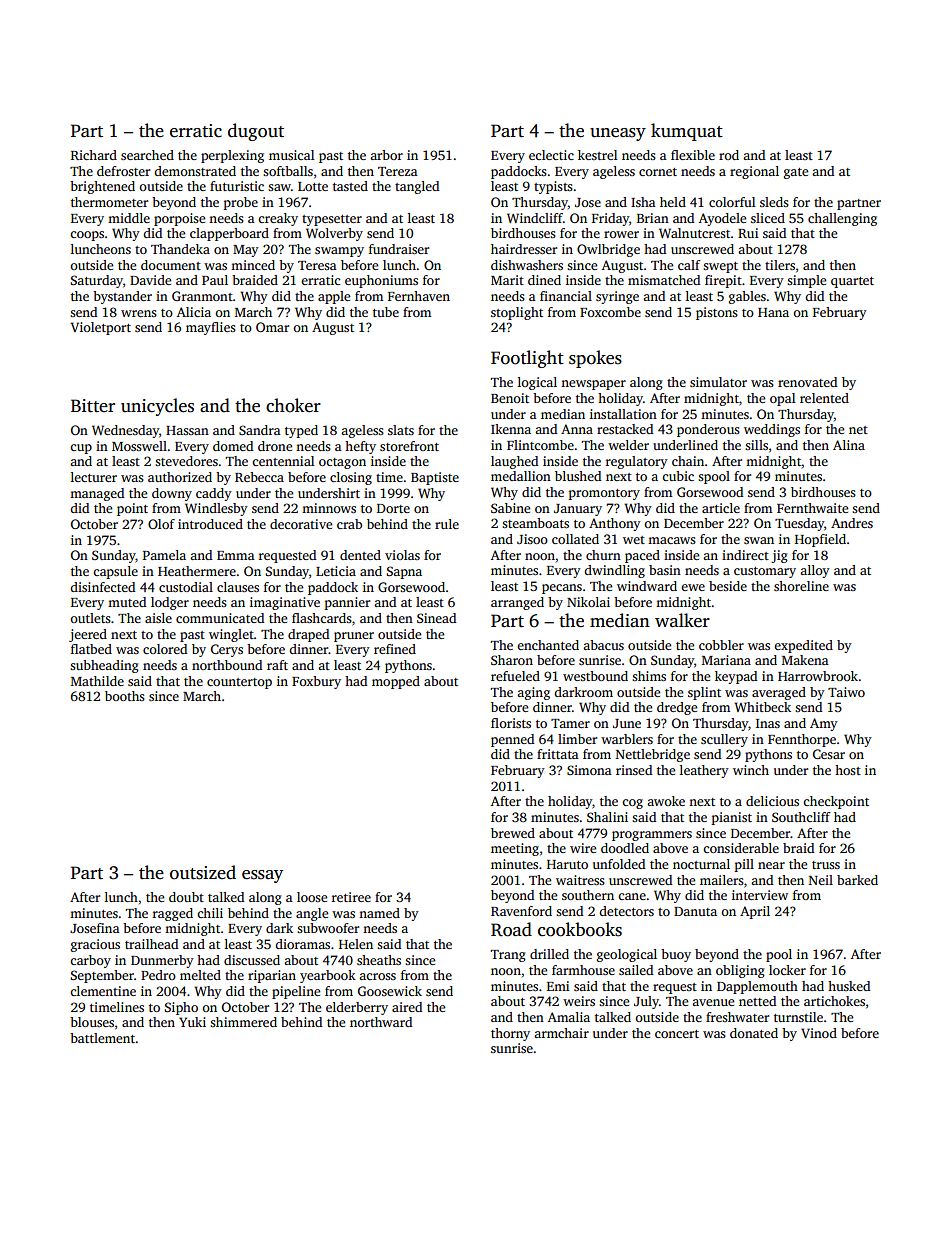 This screenshot has width=952, height=1233. I want to click on Richard, so click(94, 155).
